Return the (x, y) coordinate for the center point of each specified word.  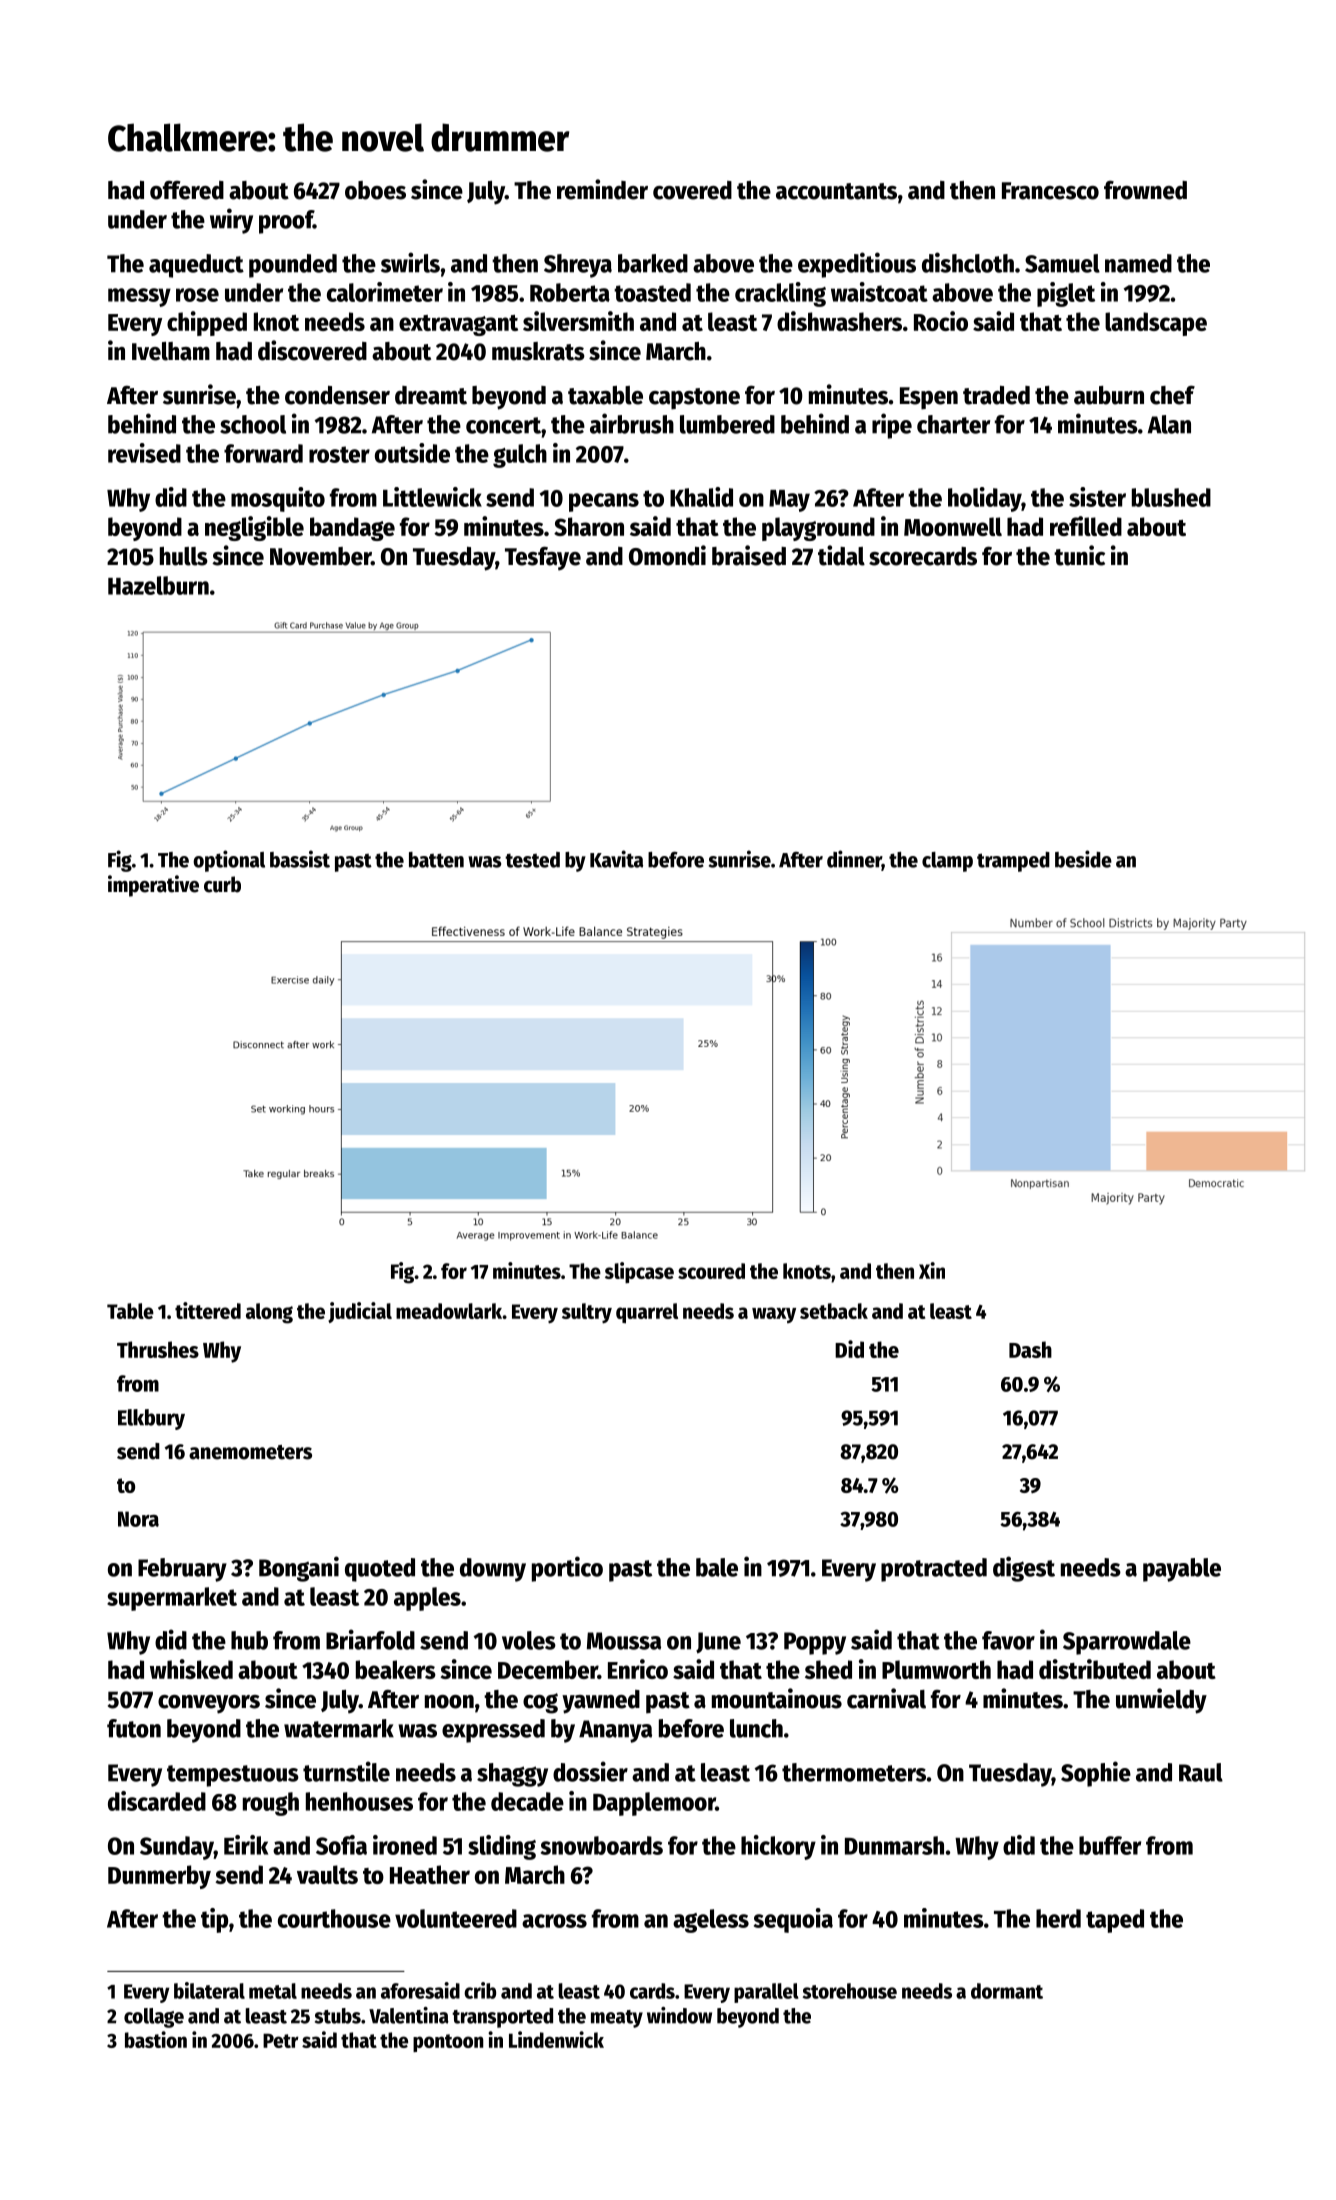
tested (532, 860)
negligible (254, 528)
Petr (281, 2040)
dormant (1007, 1991)
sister (1097, 497)
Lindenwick (556, 2039)
